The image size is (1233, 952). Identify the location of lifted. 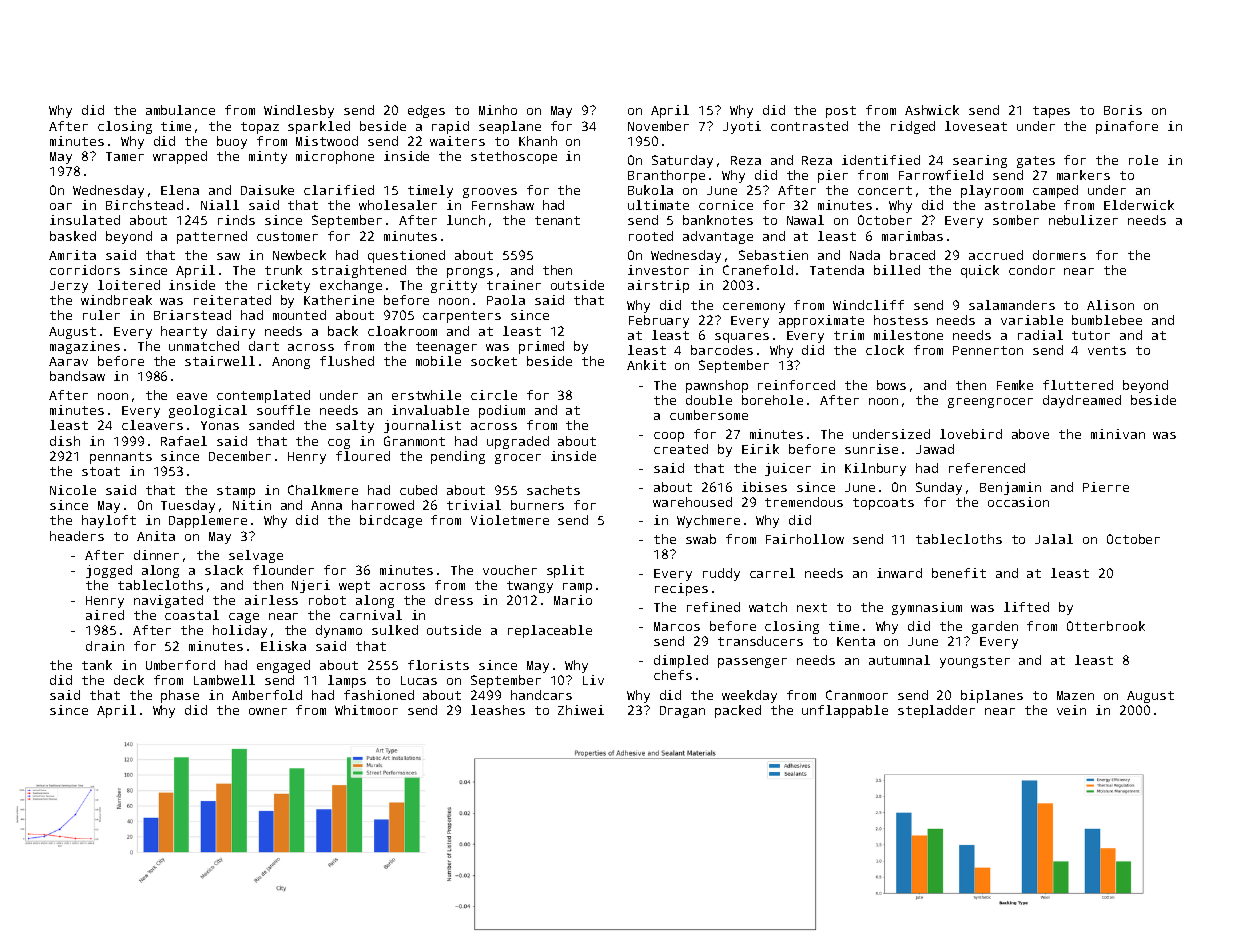
(1026, 607).
